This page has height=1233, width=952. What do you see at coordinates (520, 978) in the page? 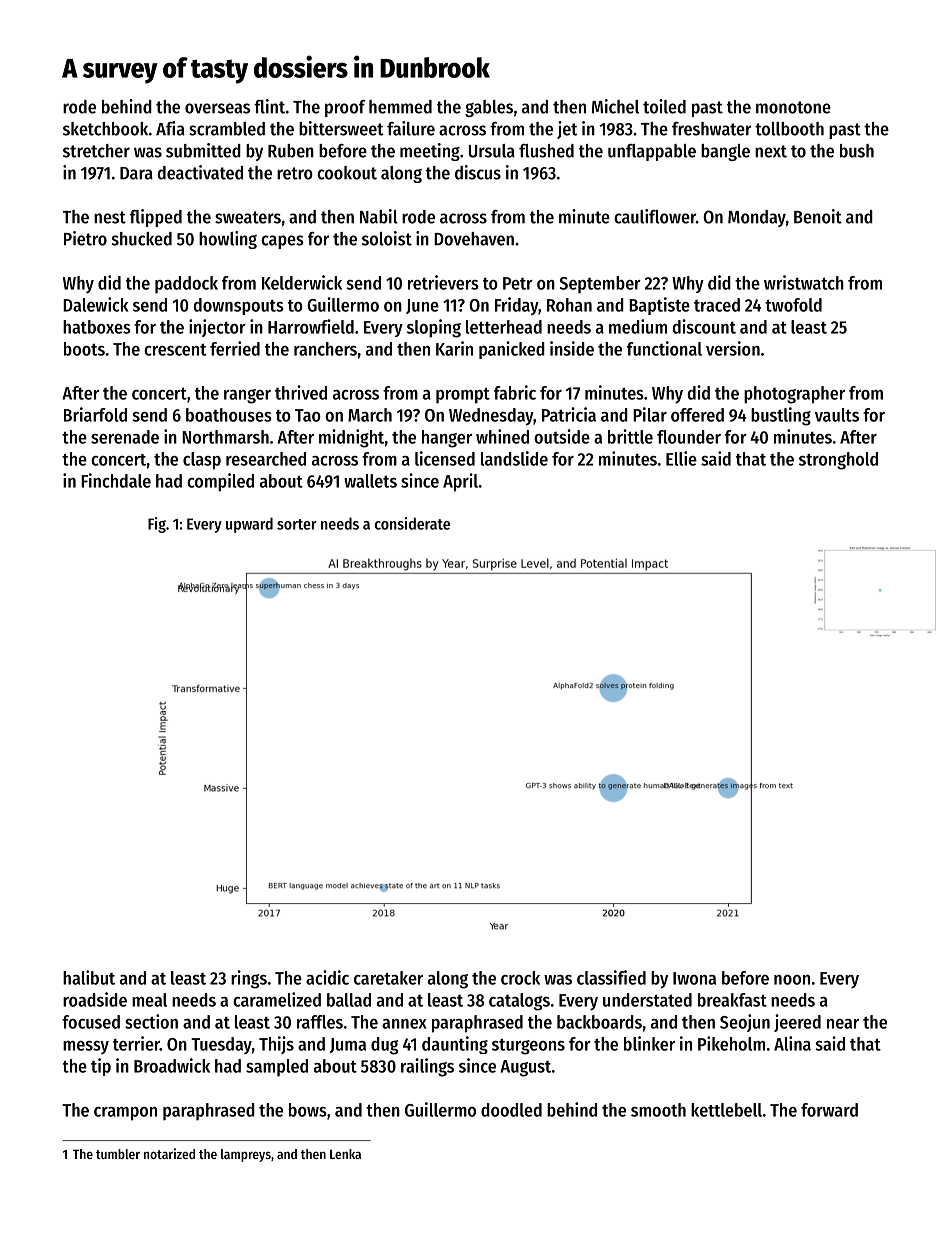
I see `crock` at bounding box center [520, 978].
